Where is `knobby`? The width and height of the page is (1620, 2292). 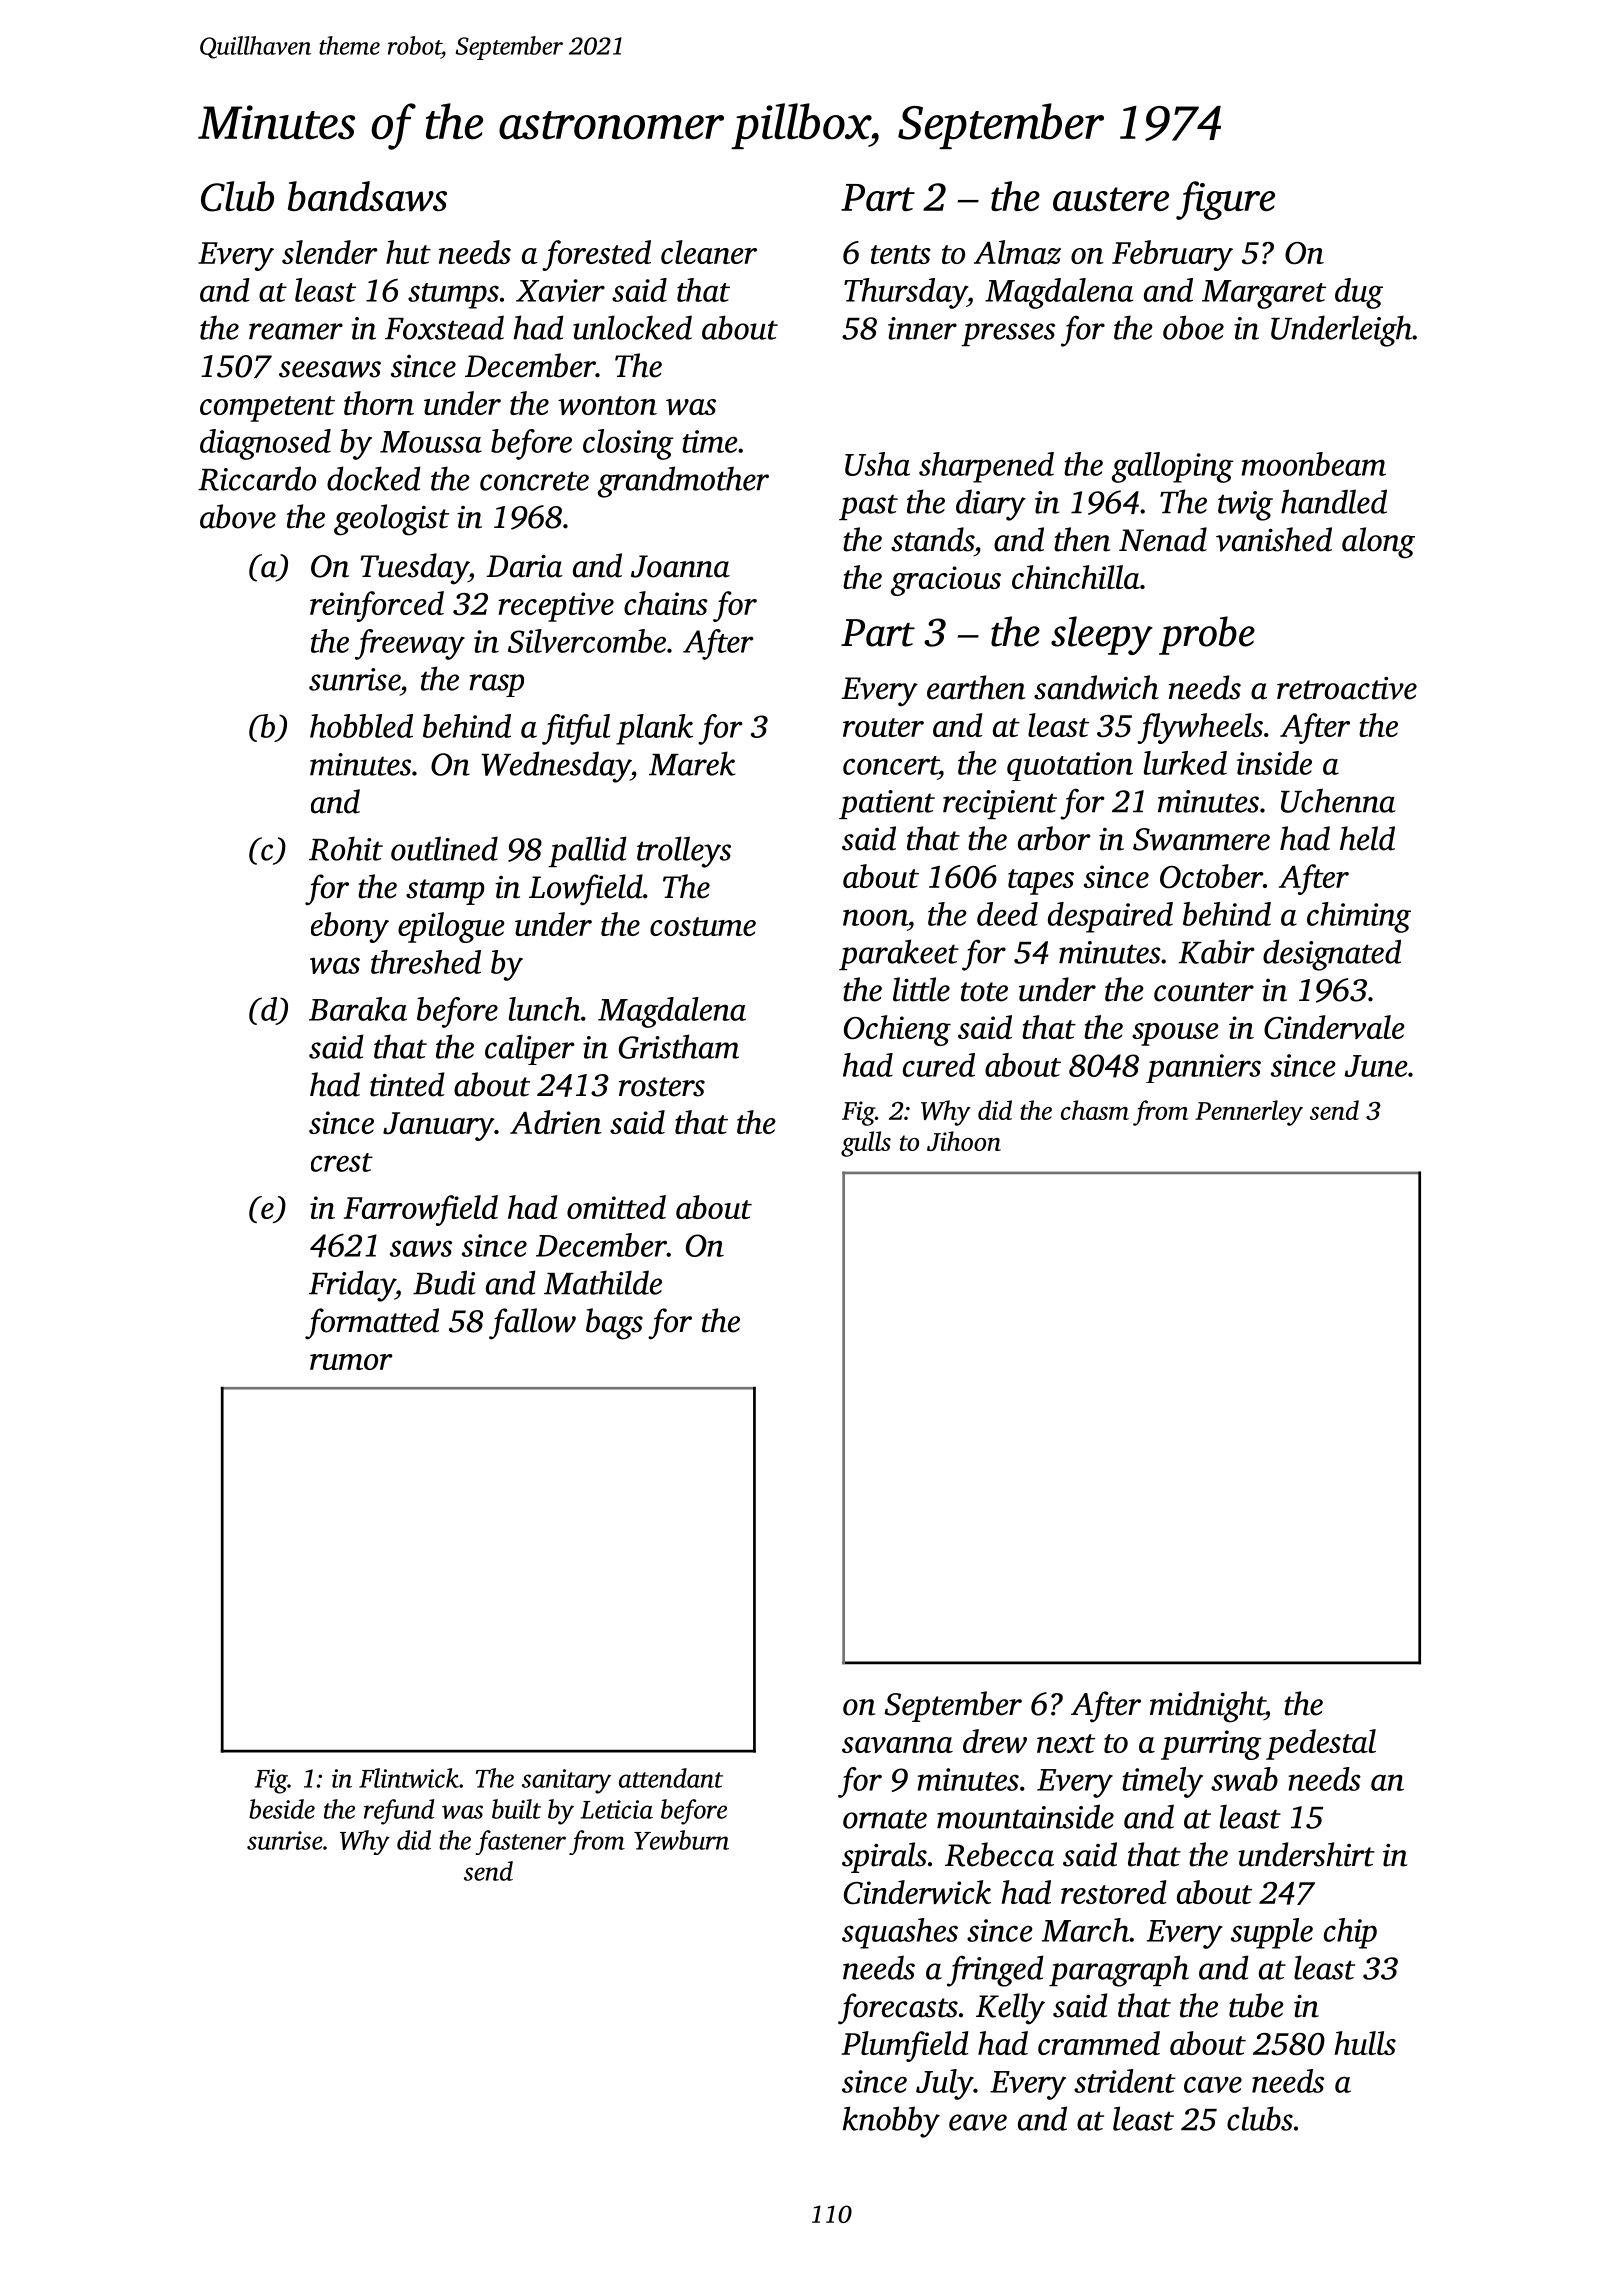 knobby is located at coordinates (891, 2122).
